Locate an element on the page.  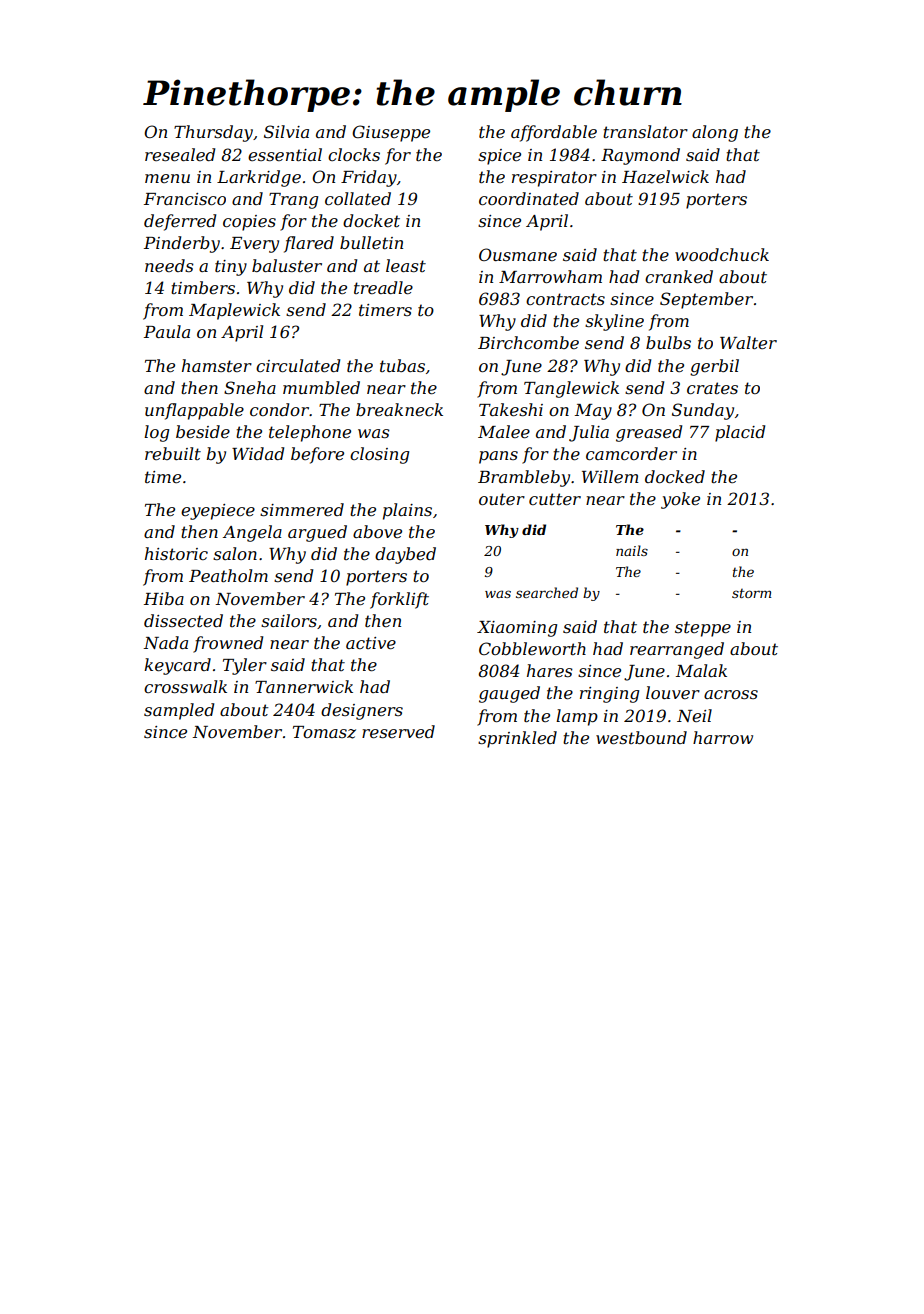
across is located at coordinates (731, 694).
